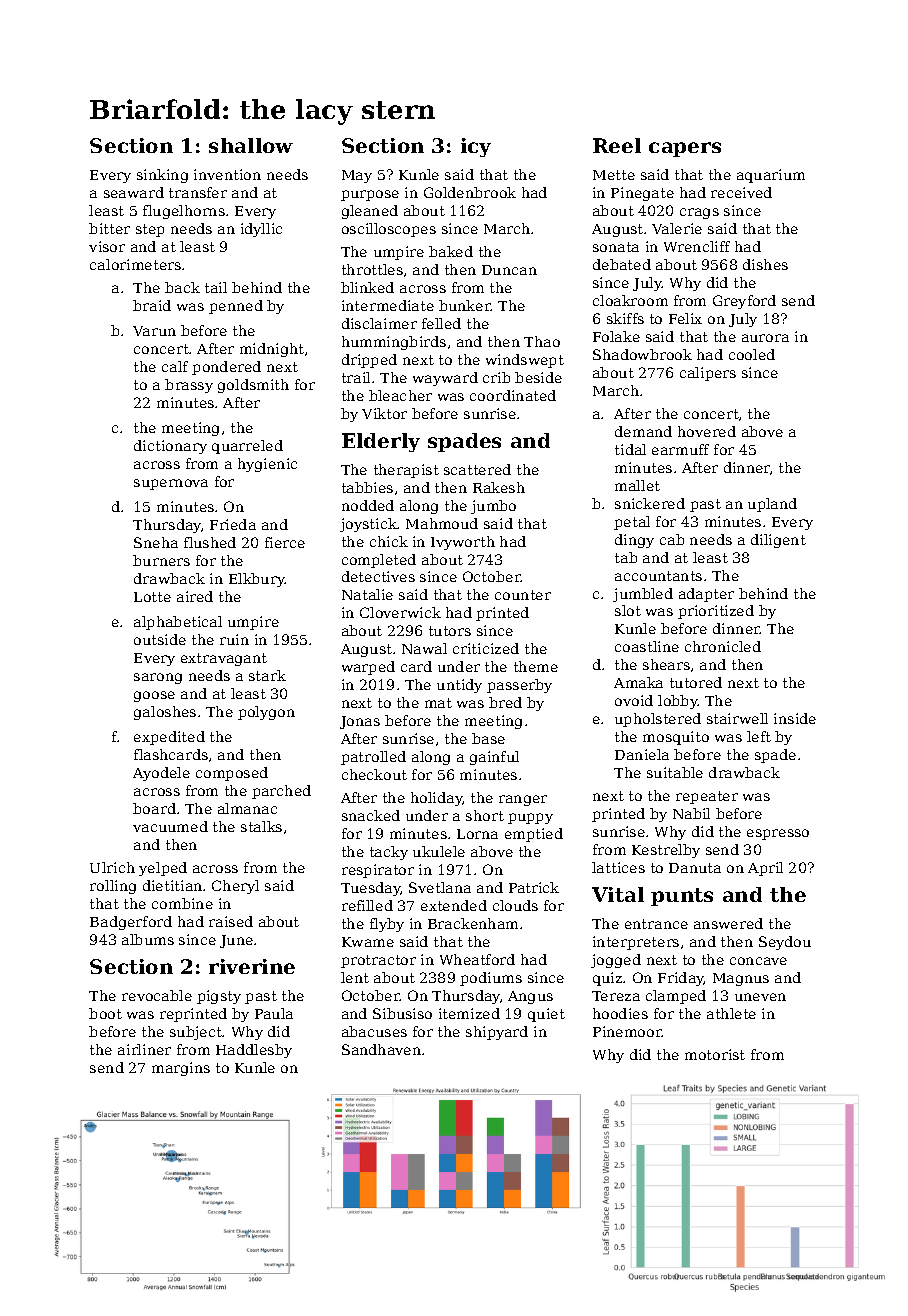 This screenshot has width=908, height=1316. What do you see at coordinates (707, 431) in the screenshot?
I see `hovered` at bounding box center [707, 431].
